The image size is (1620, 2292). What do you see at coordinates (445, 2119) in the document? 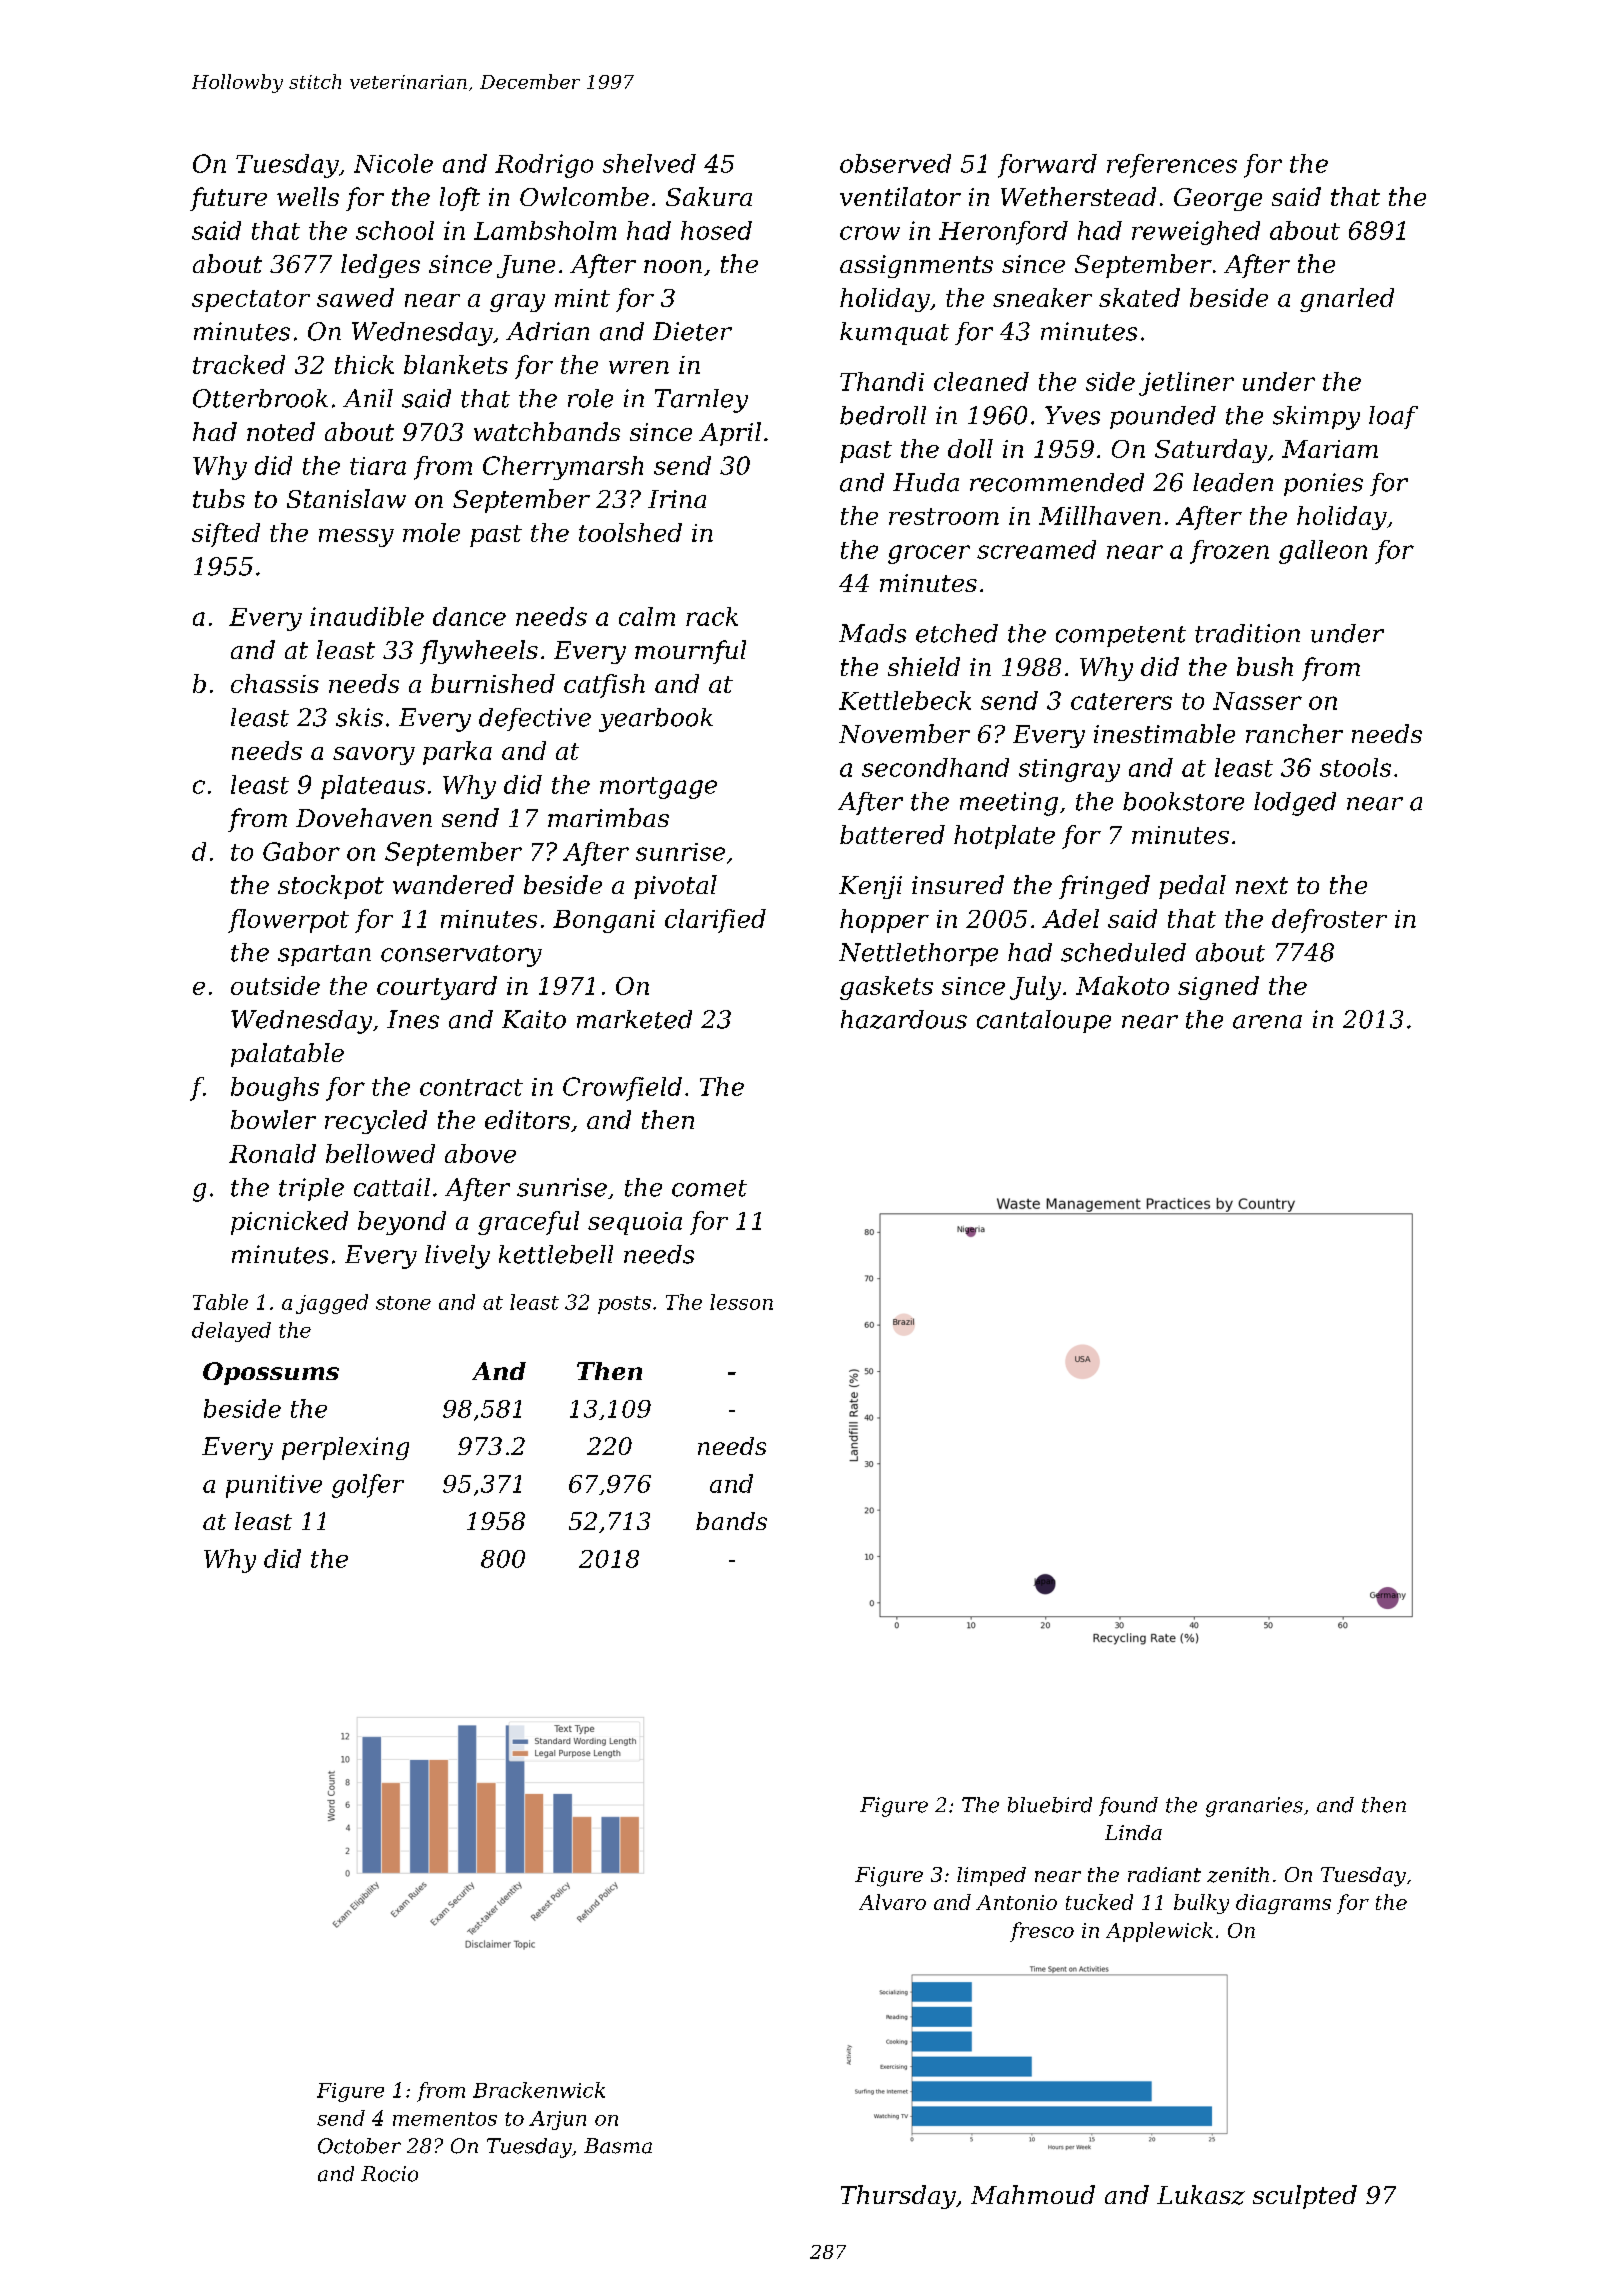
I see `mementos` at bounding box center [445, 2119].
